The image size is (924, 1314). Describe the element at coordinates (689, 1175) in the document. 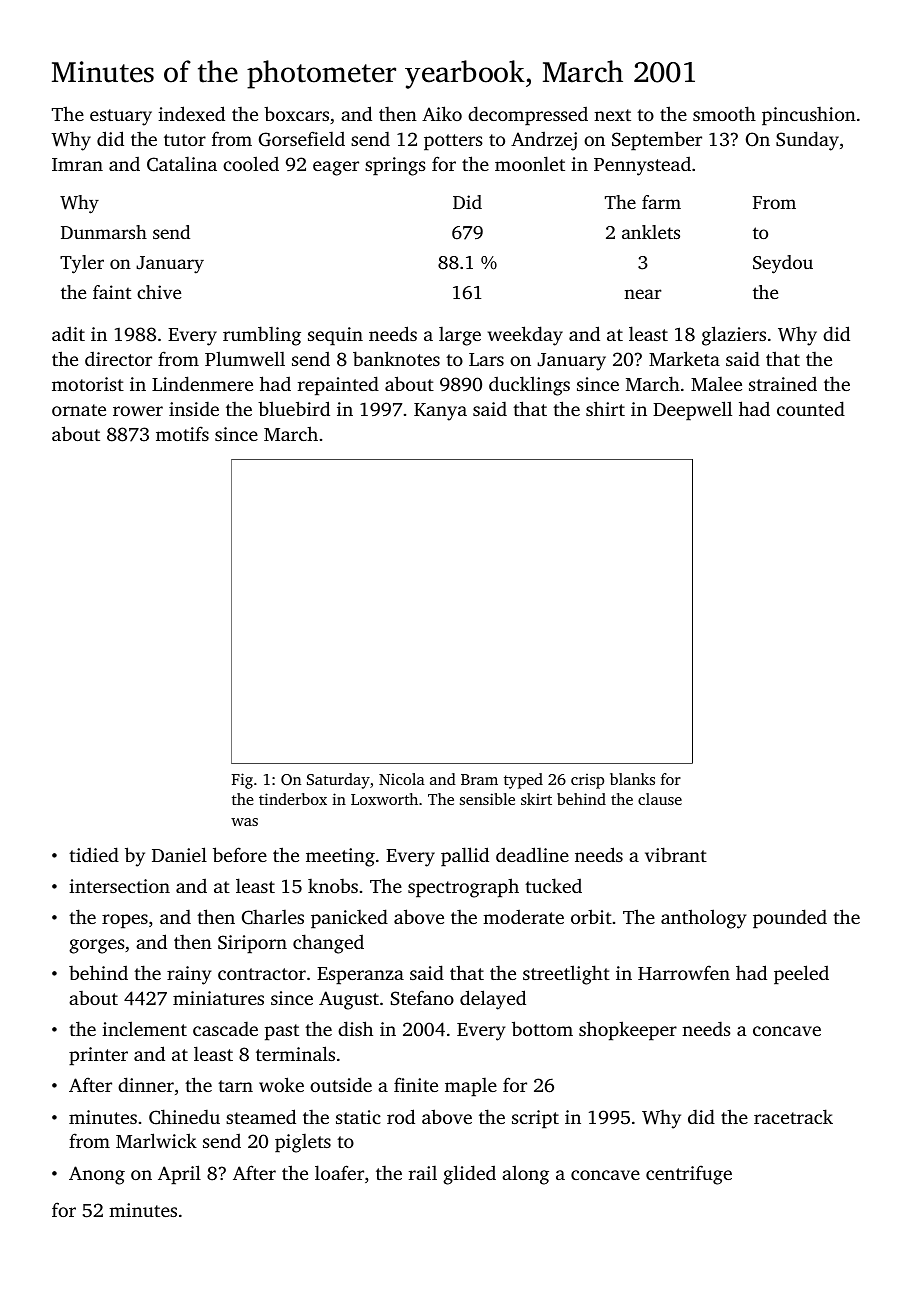

I see `centrifuge` at that location.
